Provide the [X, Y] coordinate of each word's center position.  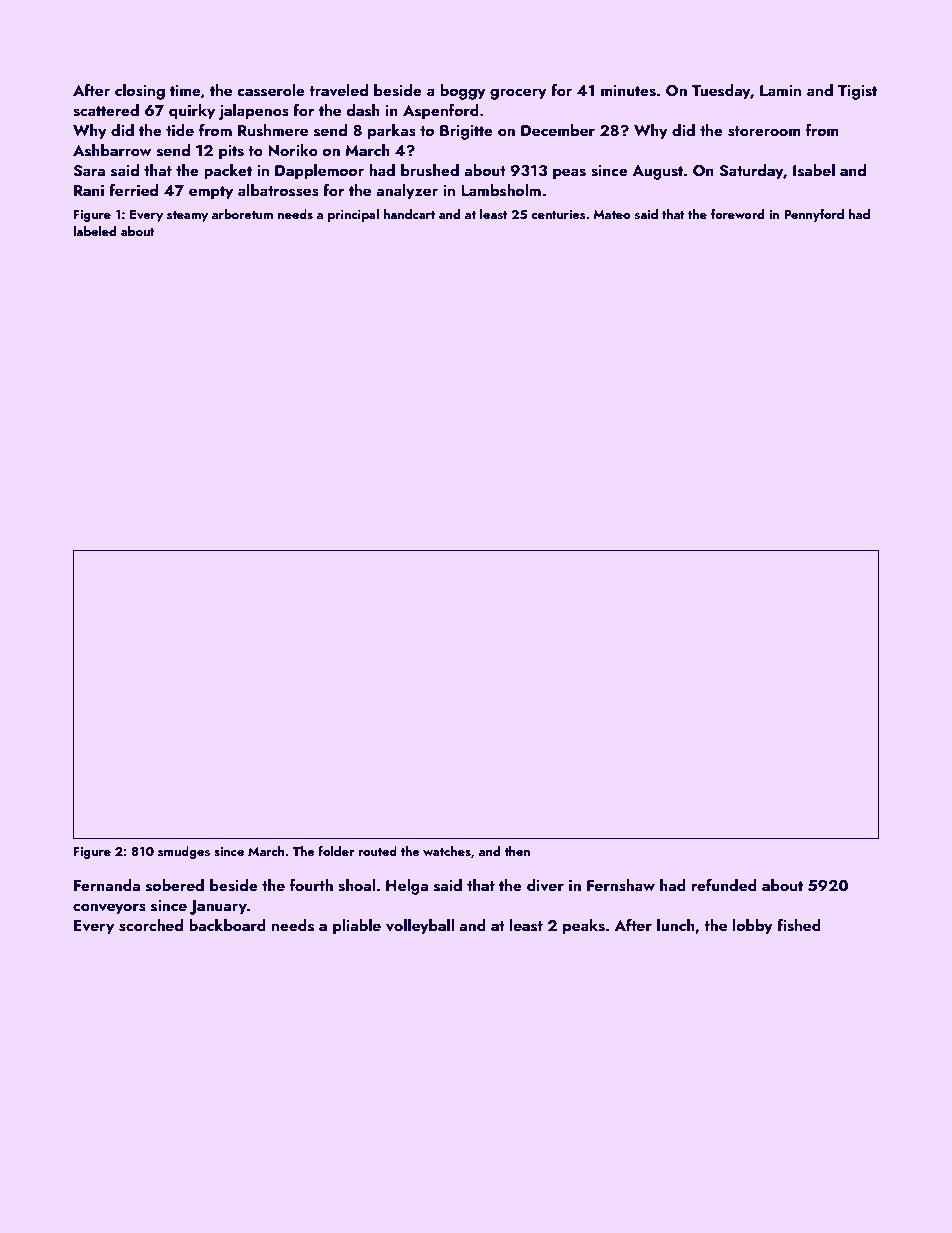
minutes [628, 91]
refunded [724, 884]
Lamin [780, 90]
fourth [311, 884]
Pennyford [814, 215]
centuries [558, 214]
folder [336, 851]
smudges [184, 852]
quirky [192, 112]
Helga [407, 887]
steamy [187, 216]
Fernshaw [621, 885]
